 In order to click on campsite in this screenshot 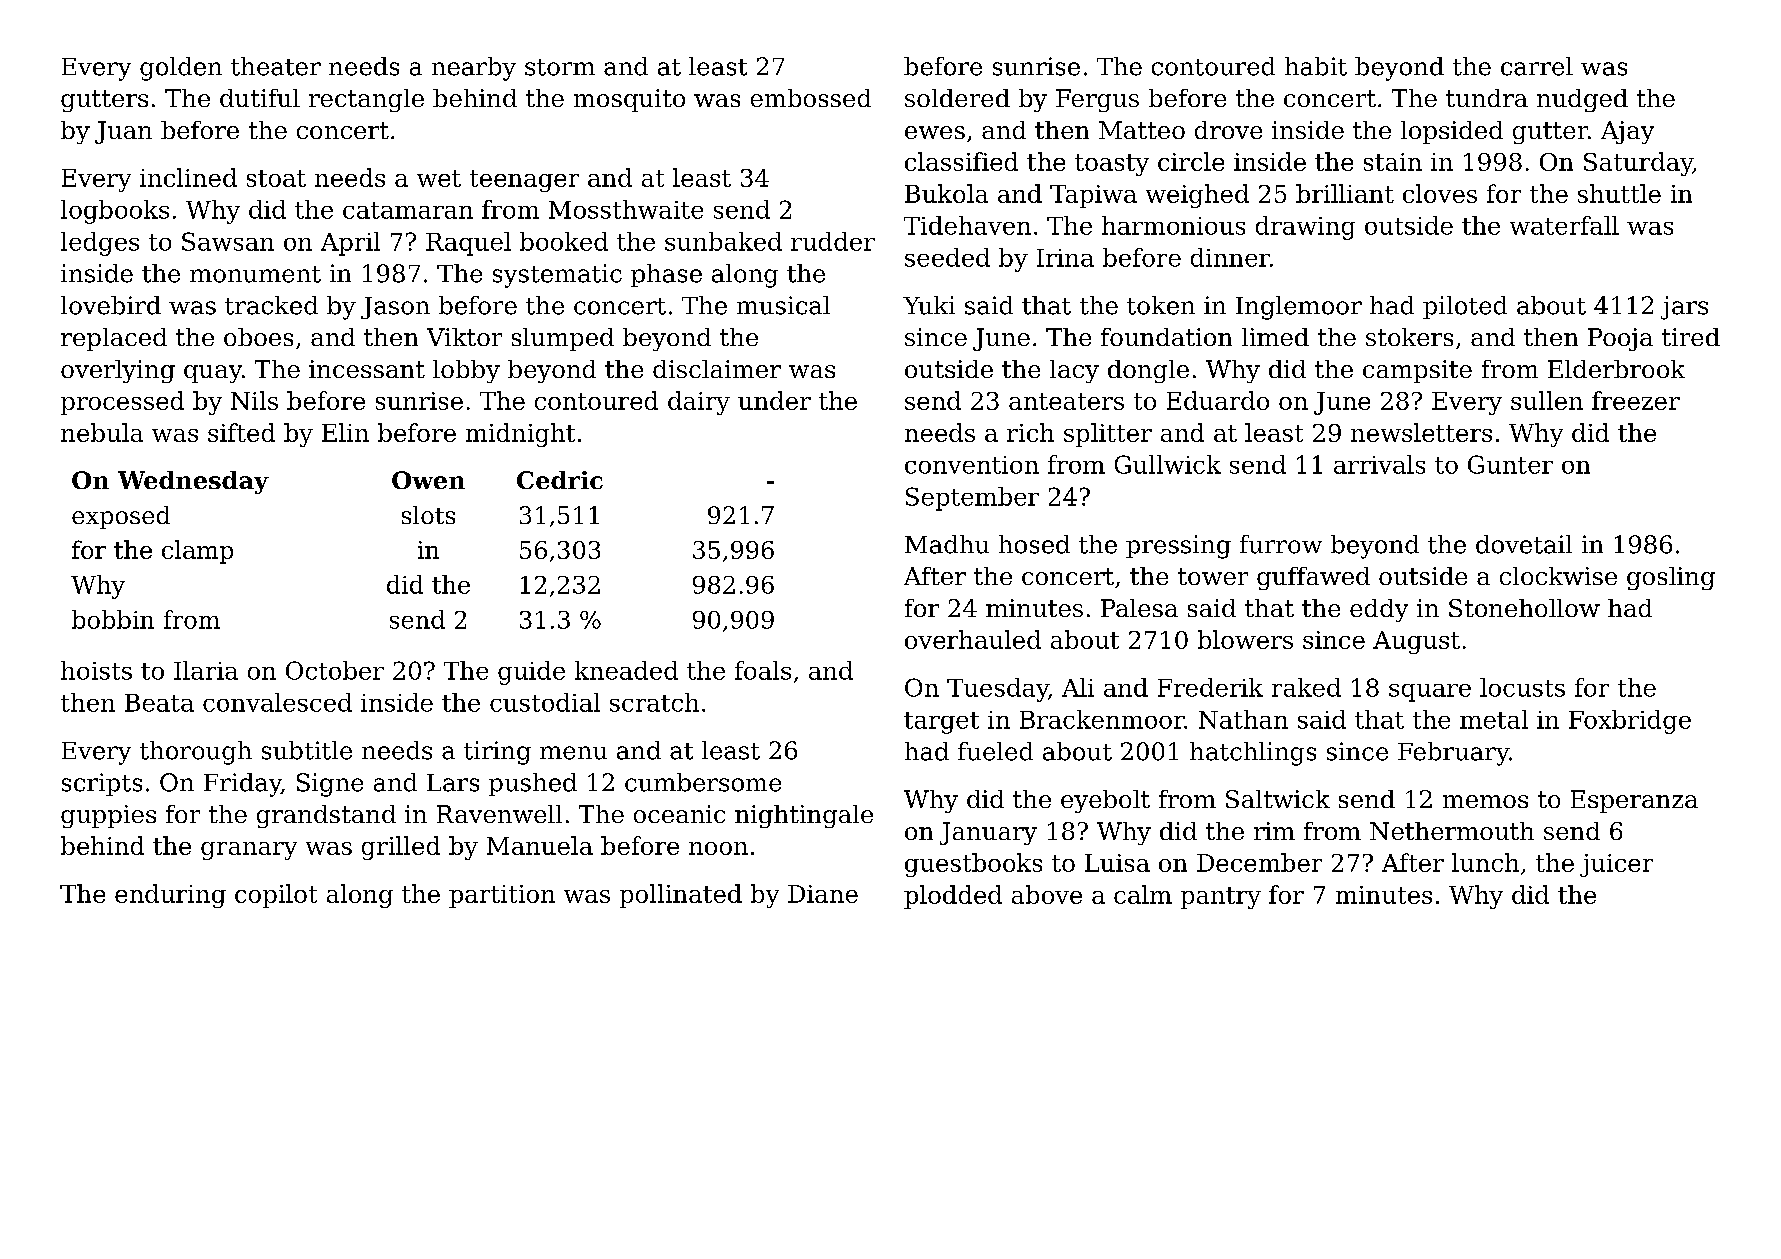, I will do `click(1417, 371)`.
